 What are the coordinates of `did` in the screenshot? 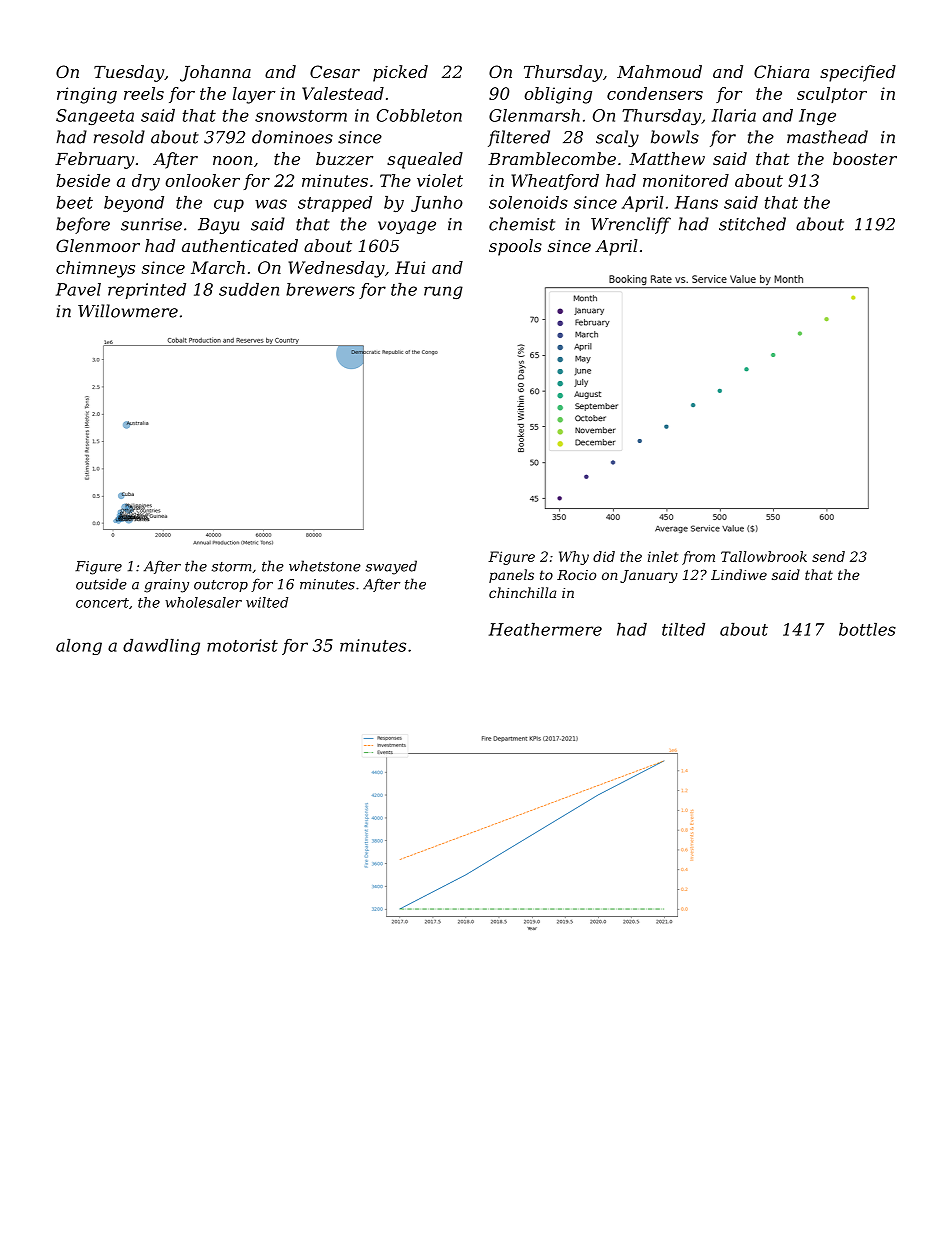 It's located at (604, 556).
